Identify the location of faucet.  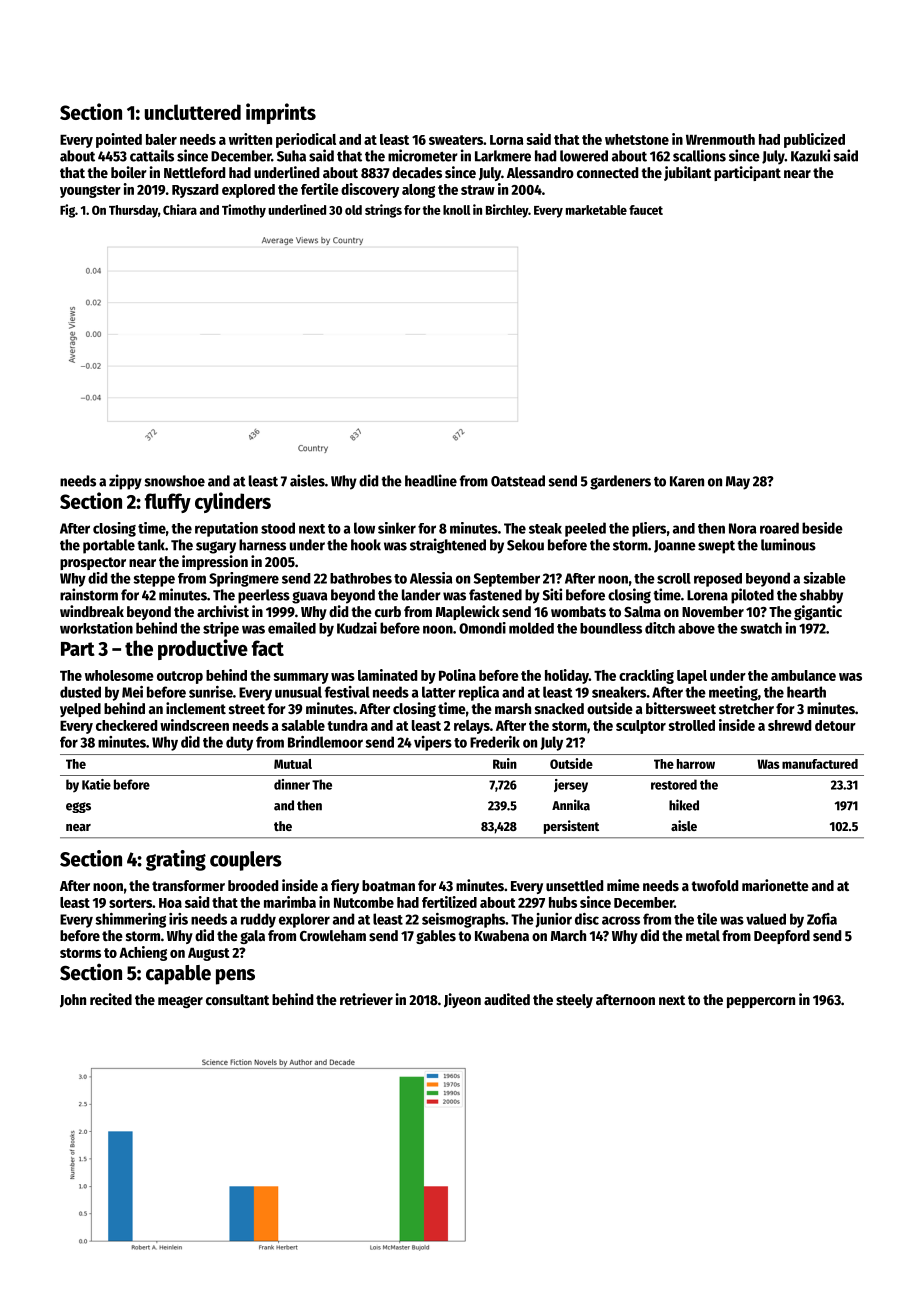
(646, 210).
